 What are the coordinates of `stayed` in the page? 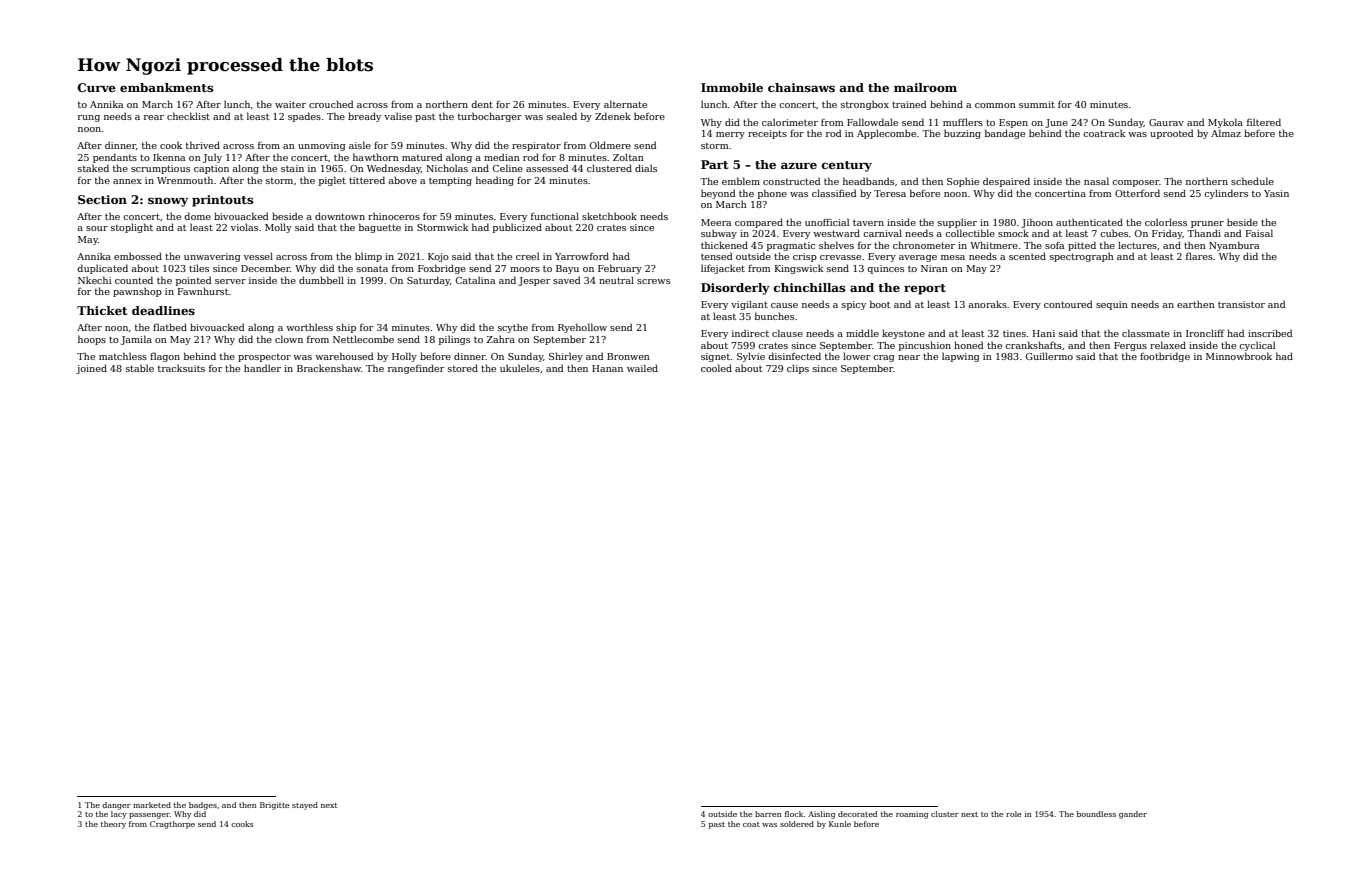 It's located at (305, 806).
